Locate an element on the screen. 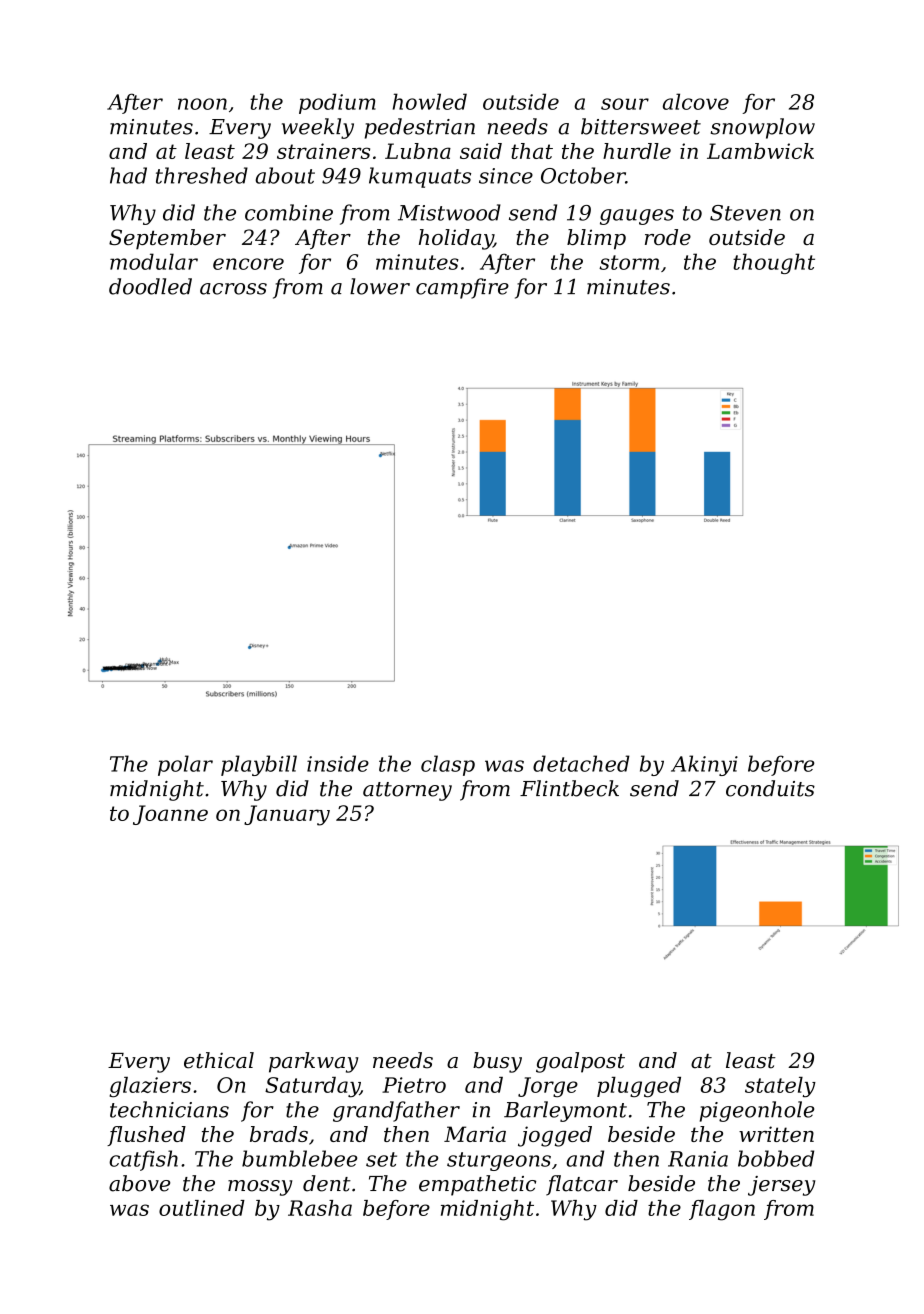 The image size is (924, 1314). thought is located at coordinates (774, 263).
